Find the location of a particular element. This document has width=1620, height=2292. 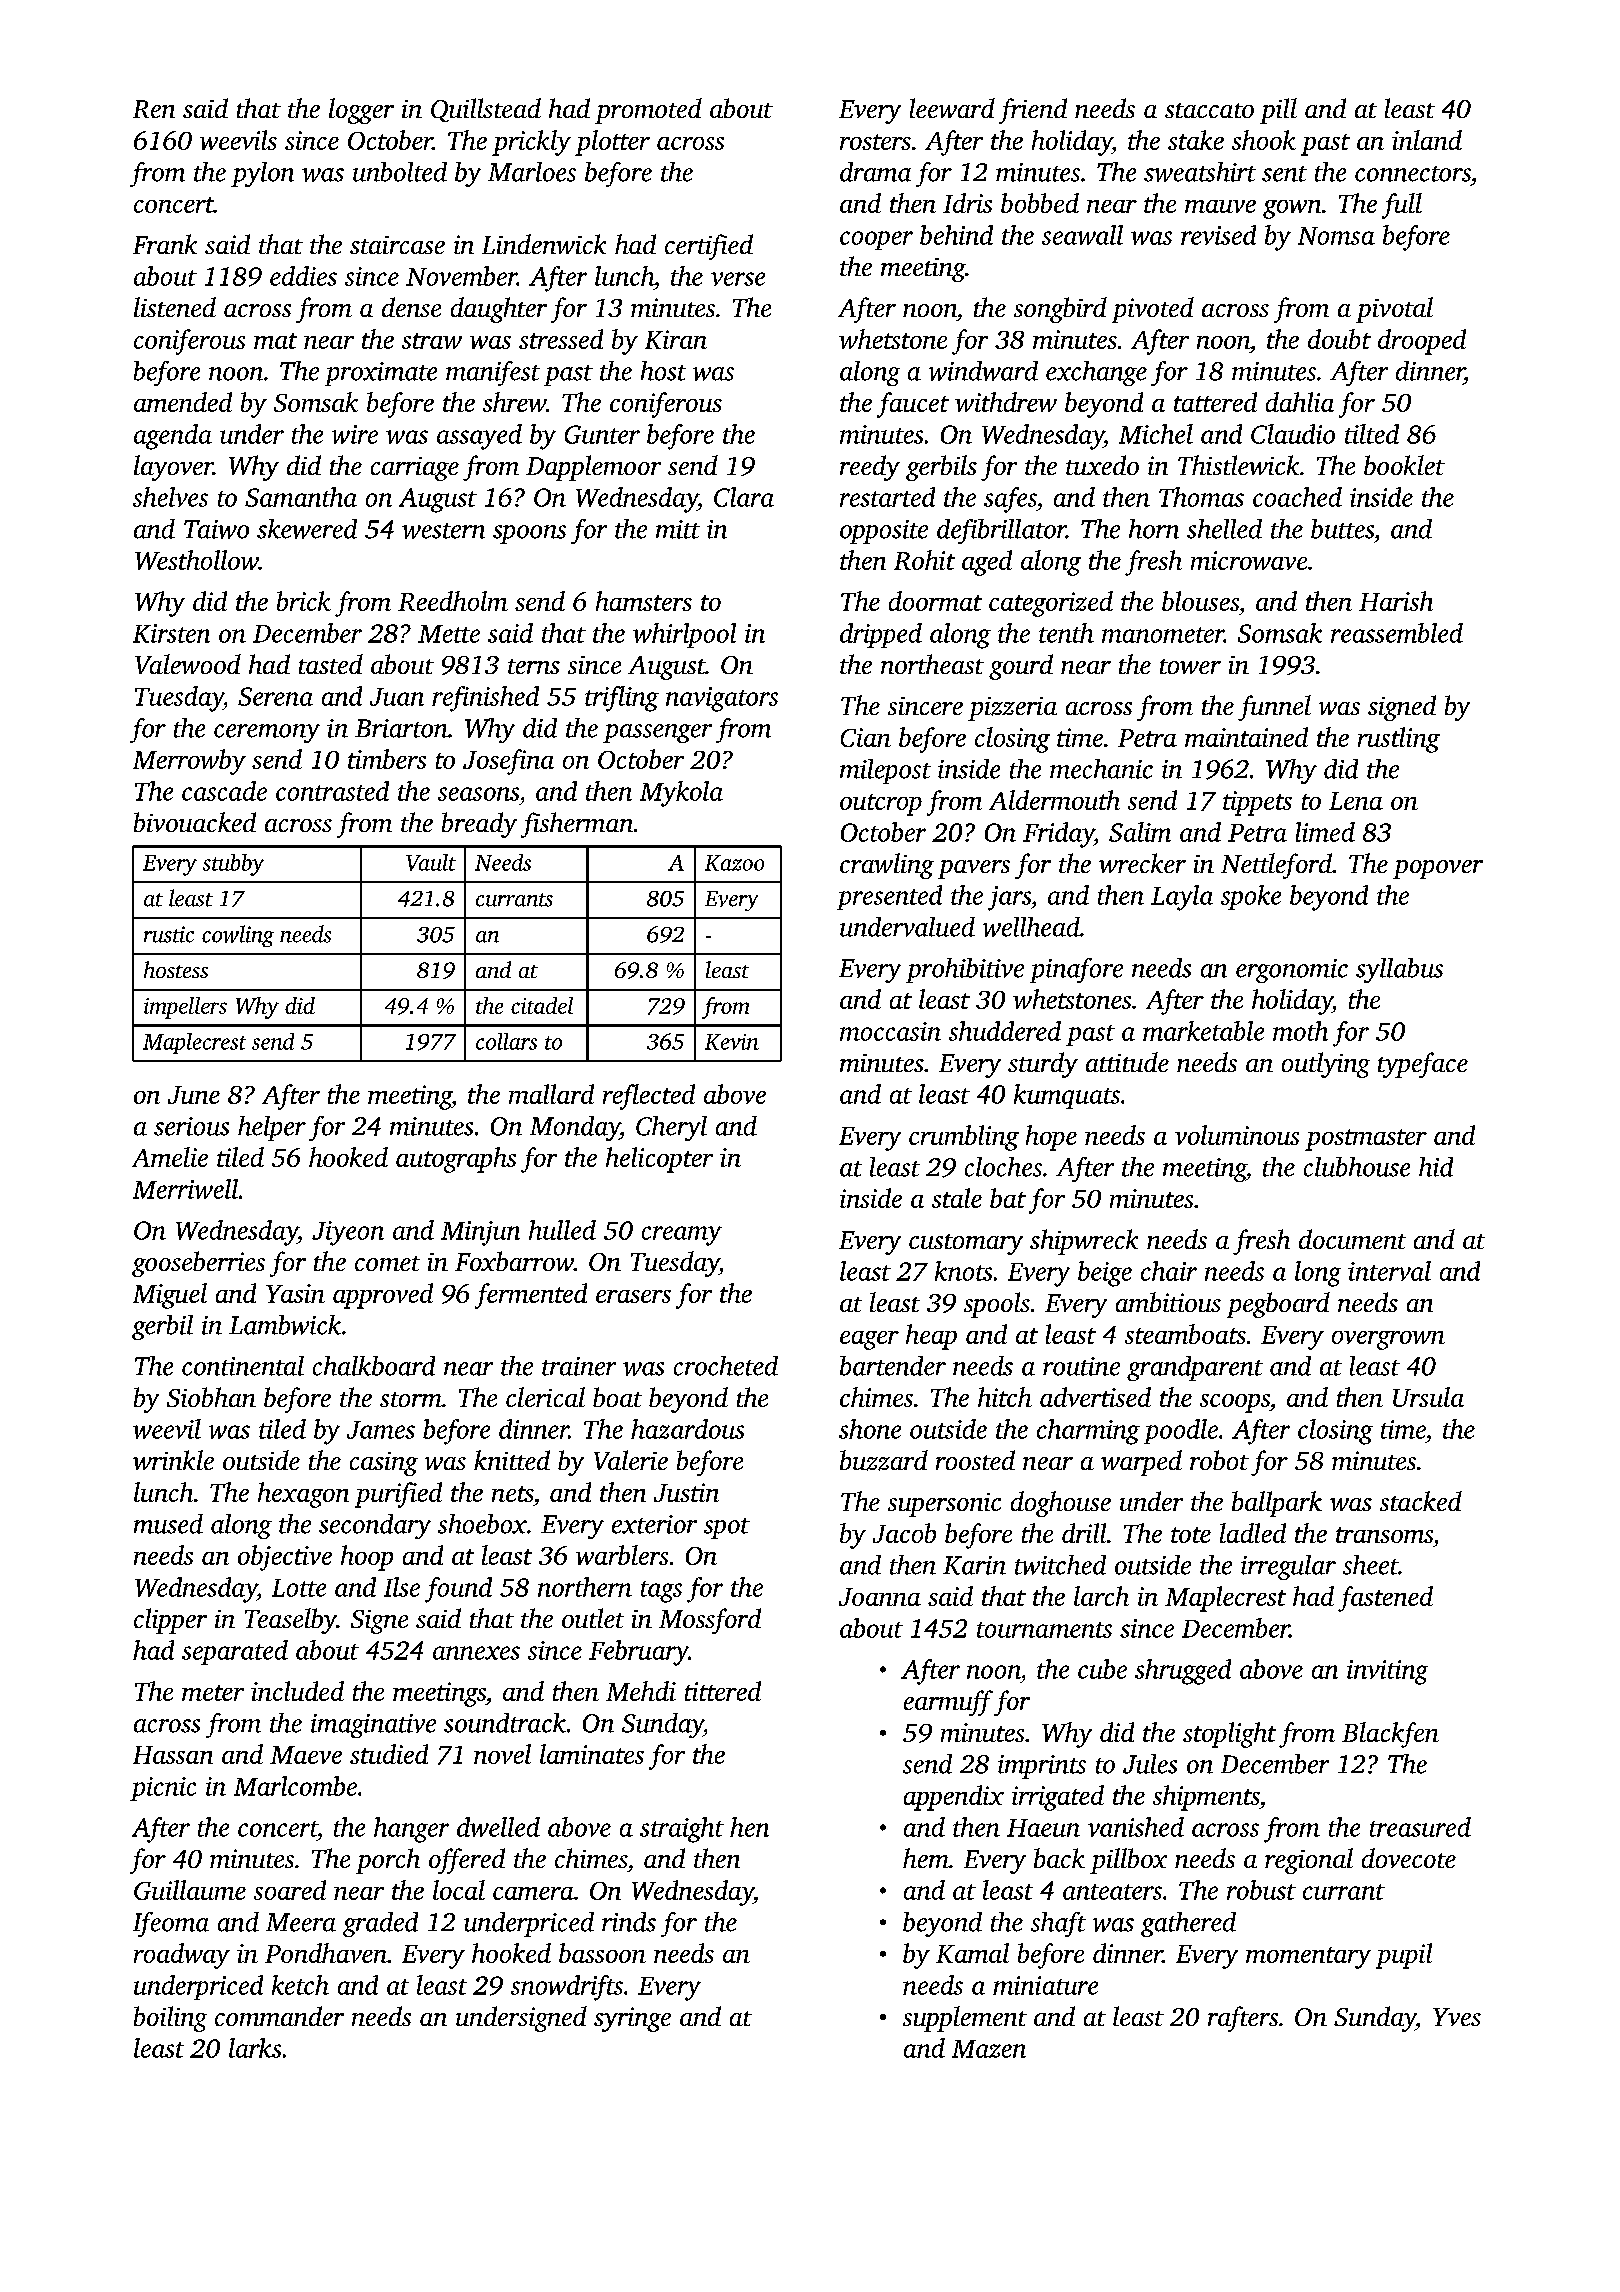

wrinkle is located at coordinates (173, 1460).
